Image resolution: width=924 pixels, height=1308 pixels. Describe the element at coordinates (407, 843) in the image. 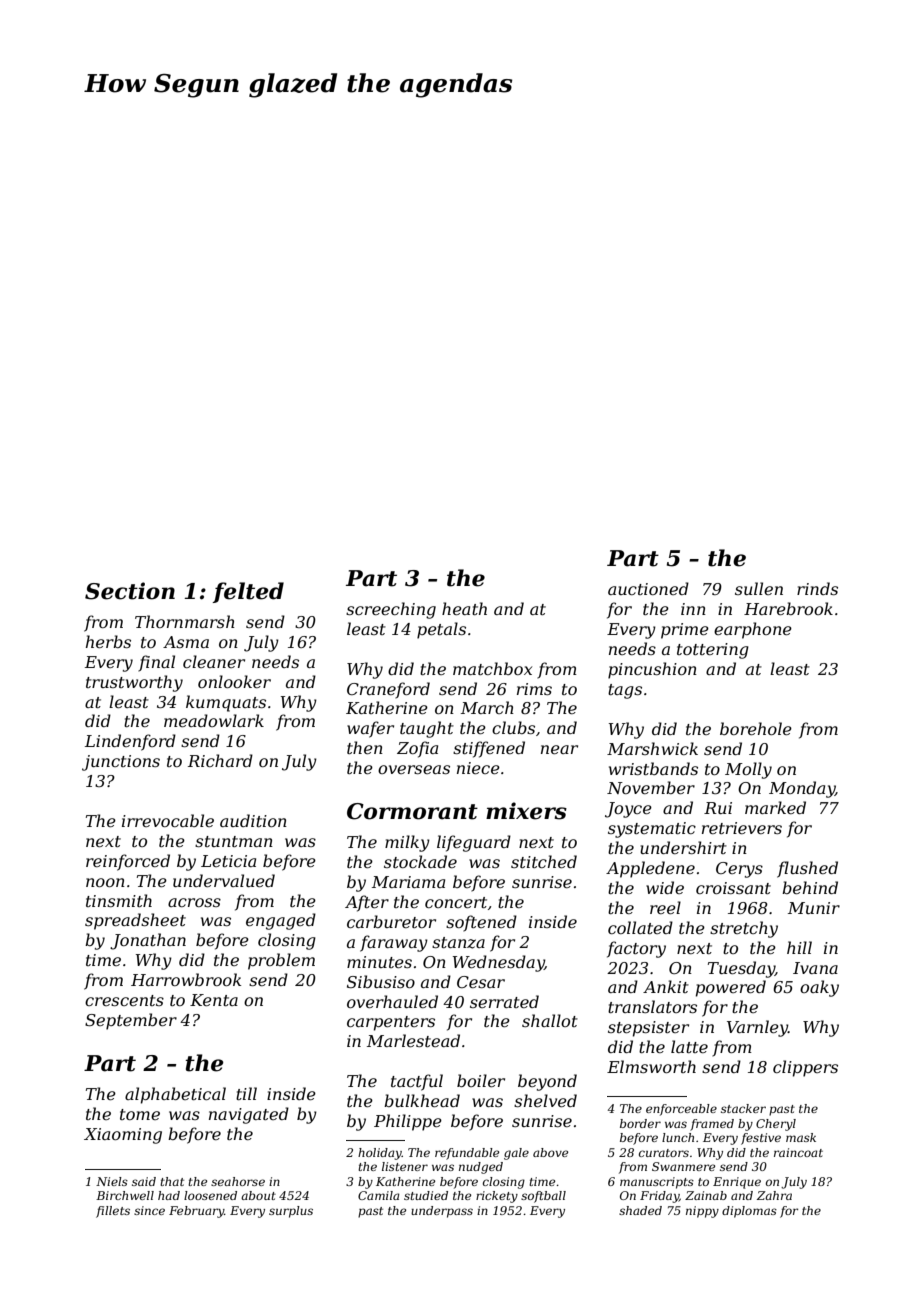

I see `milky` at that location.
